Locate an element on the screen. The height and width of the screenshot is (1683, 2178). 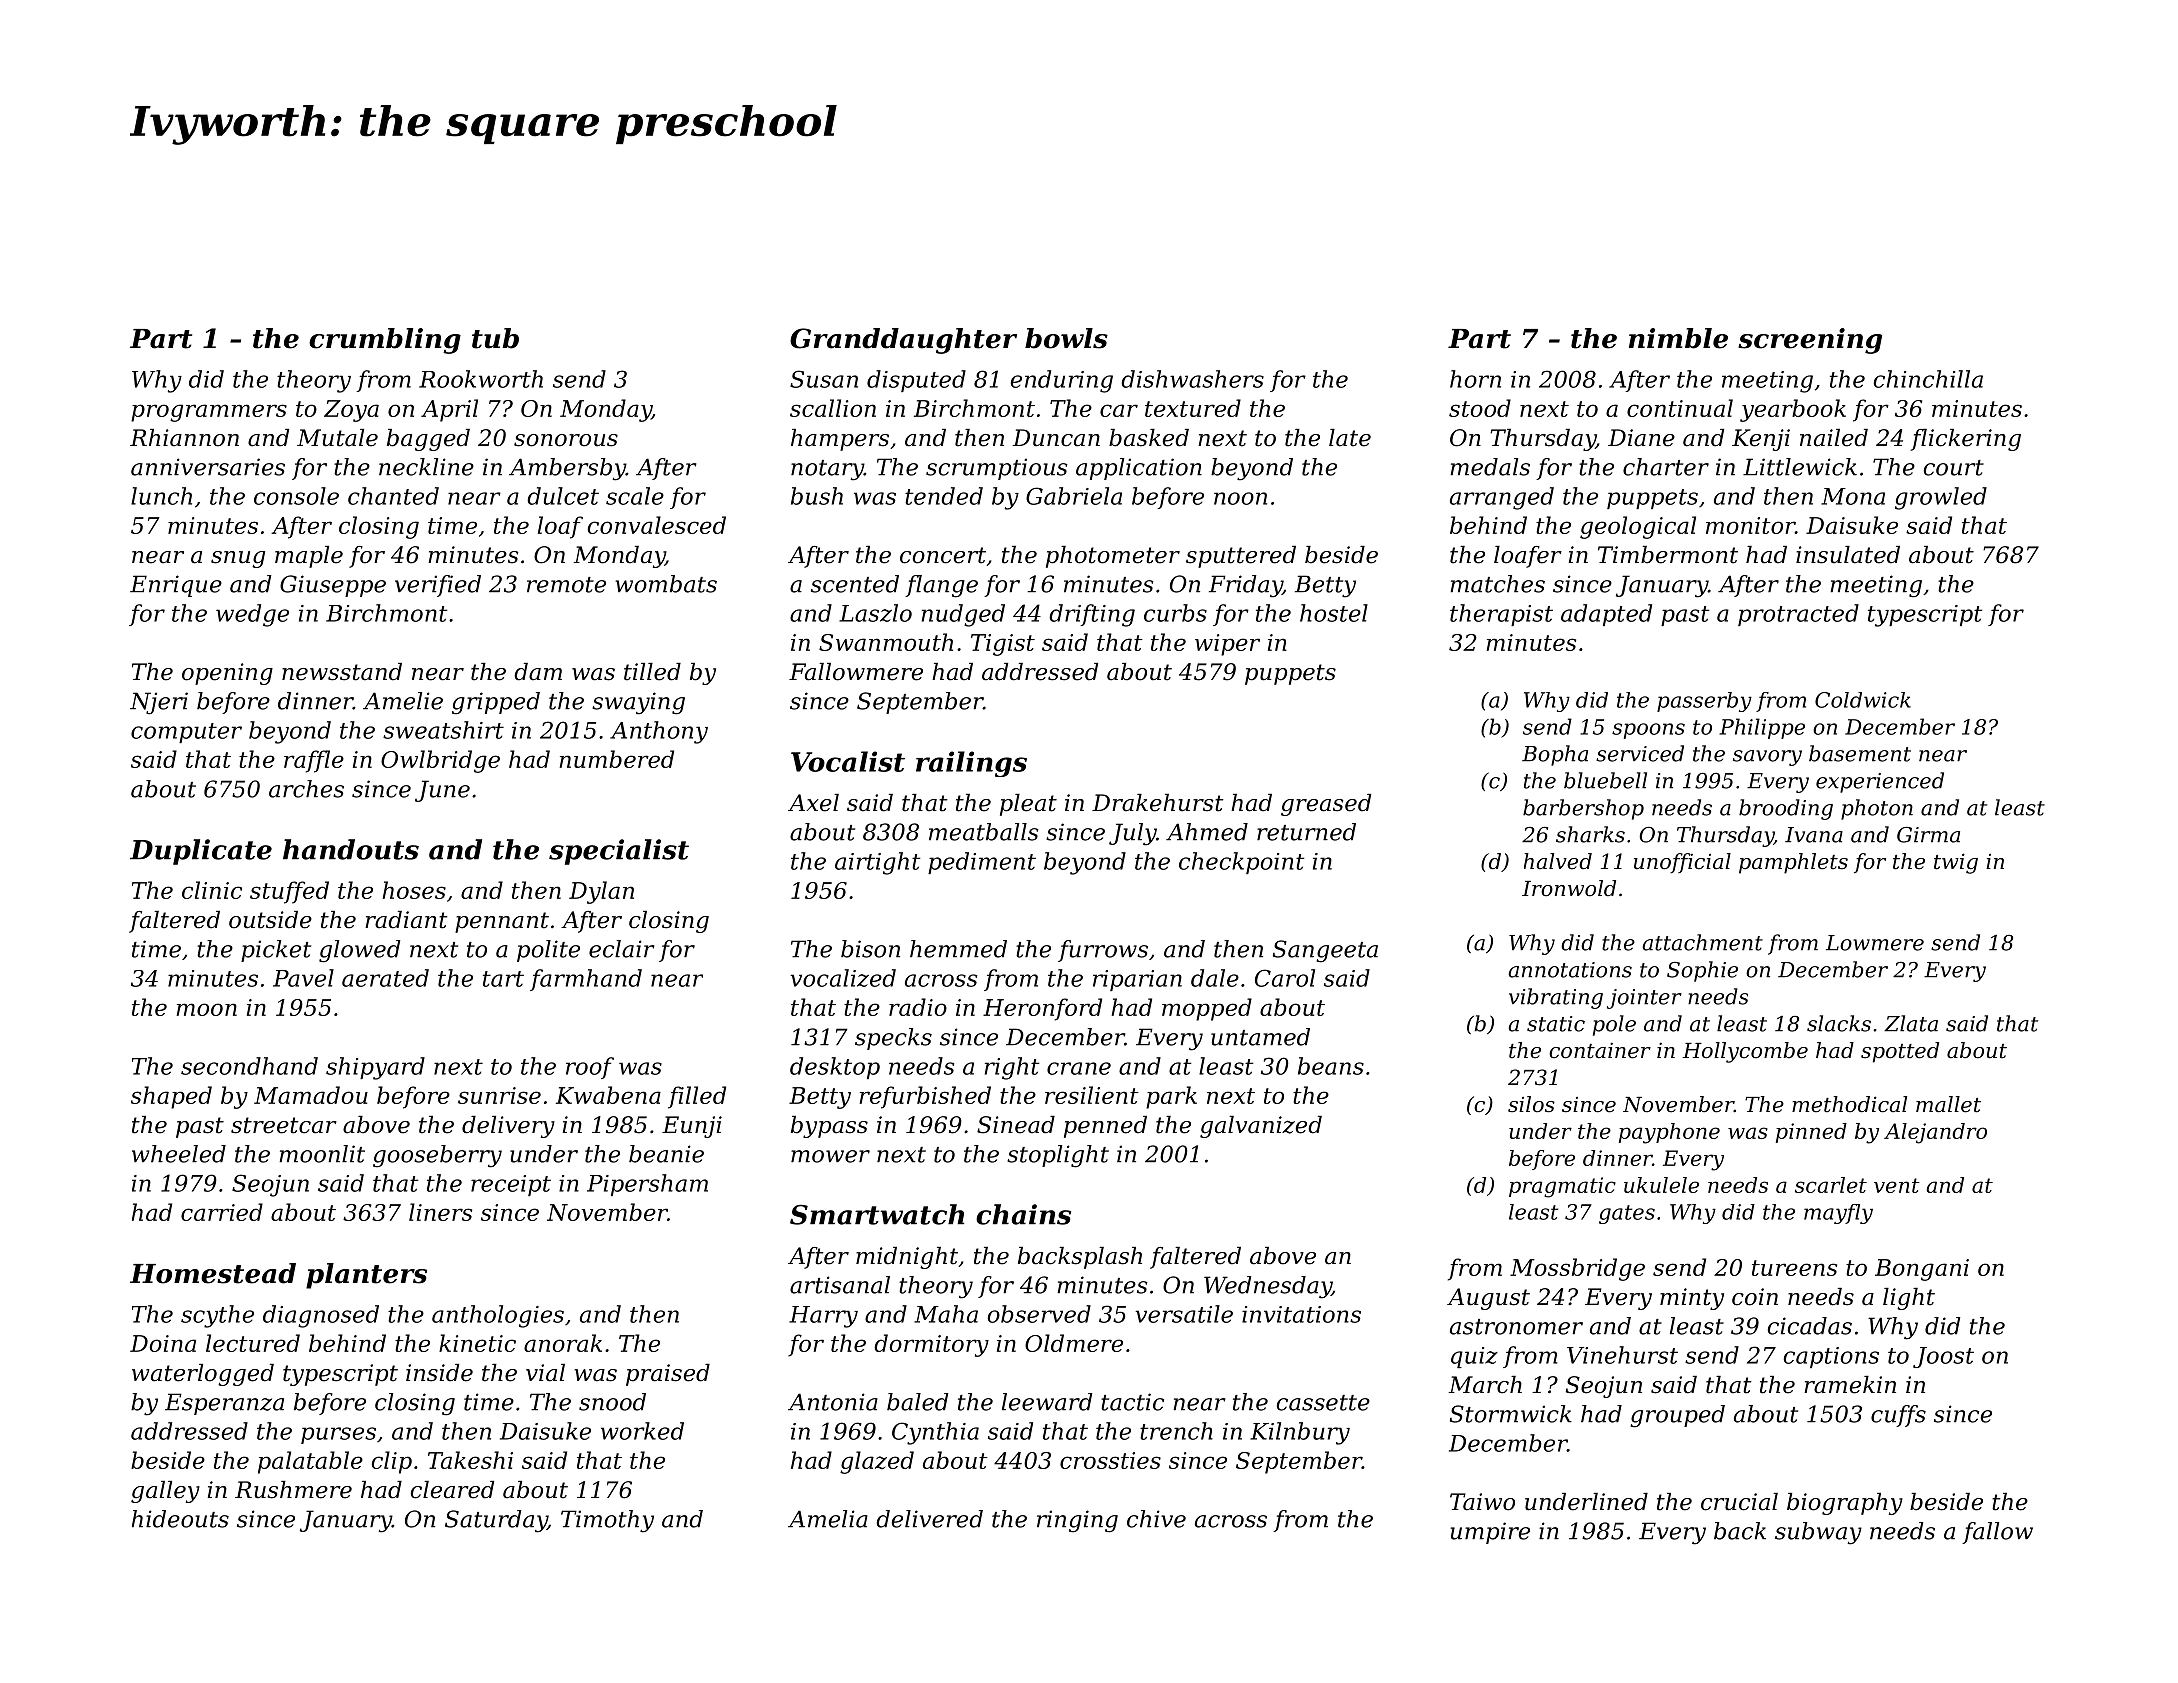
Swanmouth is located at coordinates (886, 642).
